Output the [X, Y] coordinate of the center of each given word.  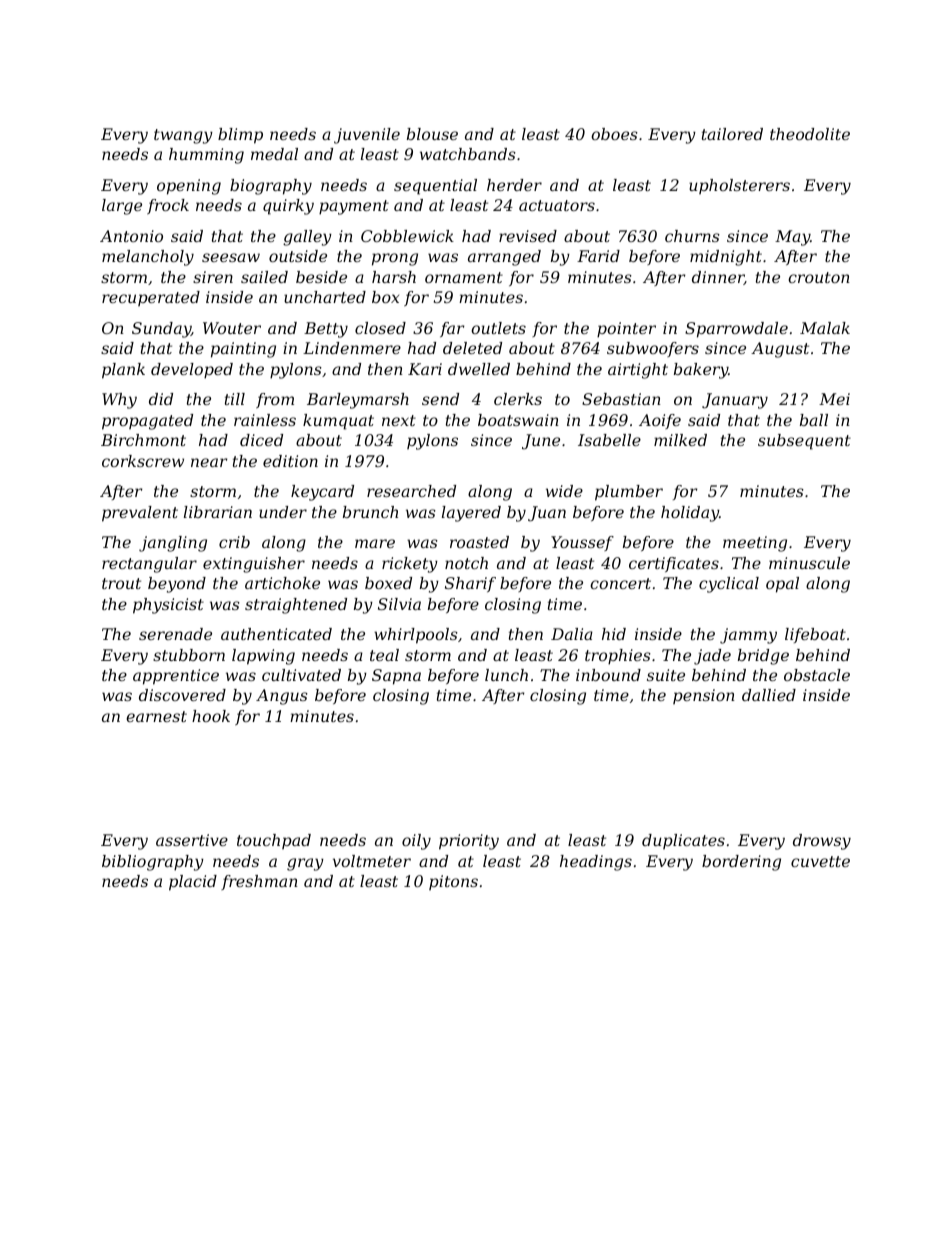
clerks [518, 399]
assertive [192, 840]
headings [596, 863]
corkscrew [143, 461]
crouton [819, 277]
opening [189, 187]
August [780, 350]
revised [528, 236]
